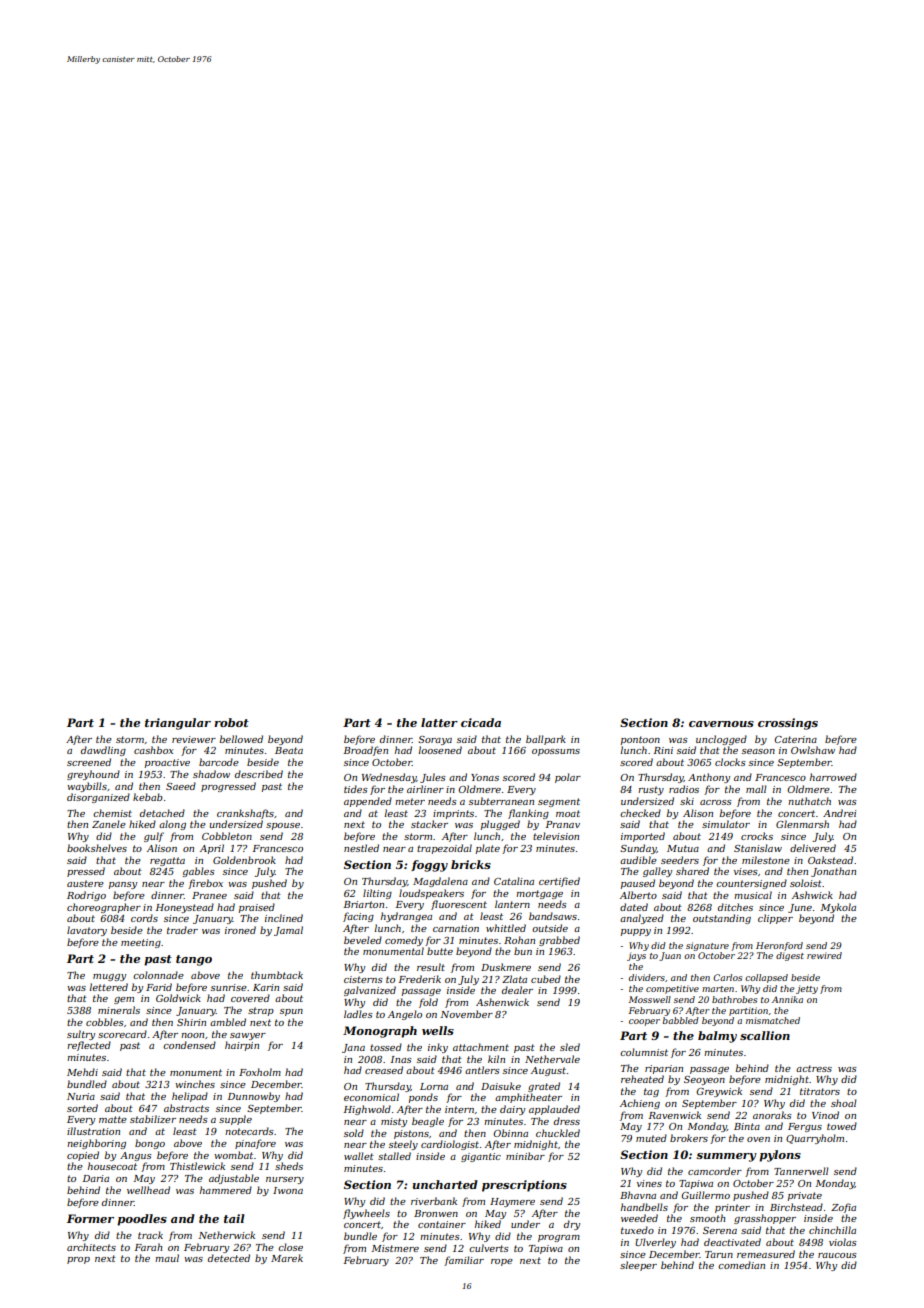  Describe the element at coordinates (556, 836) in the page. I see `television` at that location.
